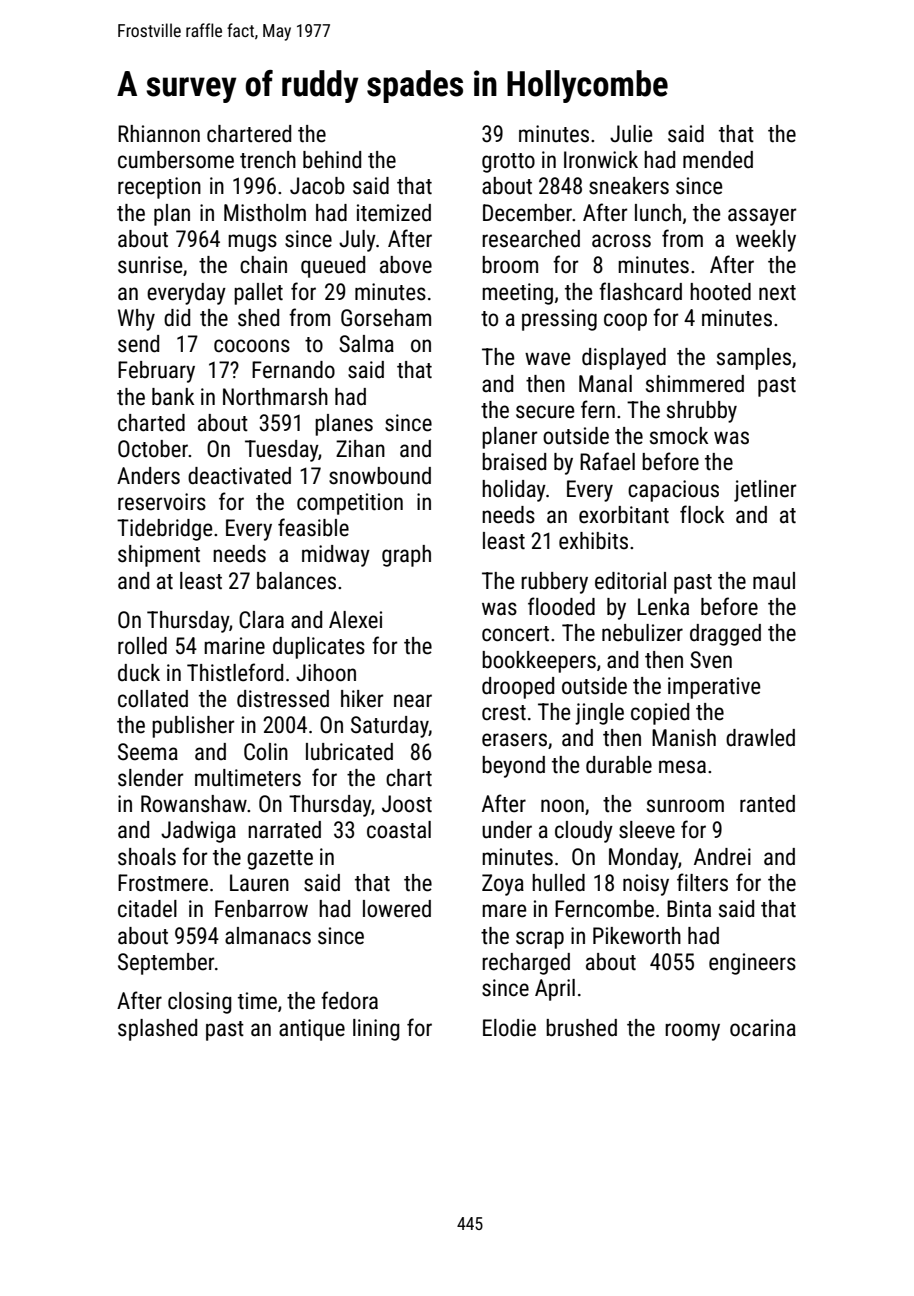 This page has width=914, height=1296. I want to click on shoals, so click(147, 857).
